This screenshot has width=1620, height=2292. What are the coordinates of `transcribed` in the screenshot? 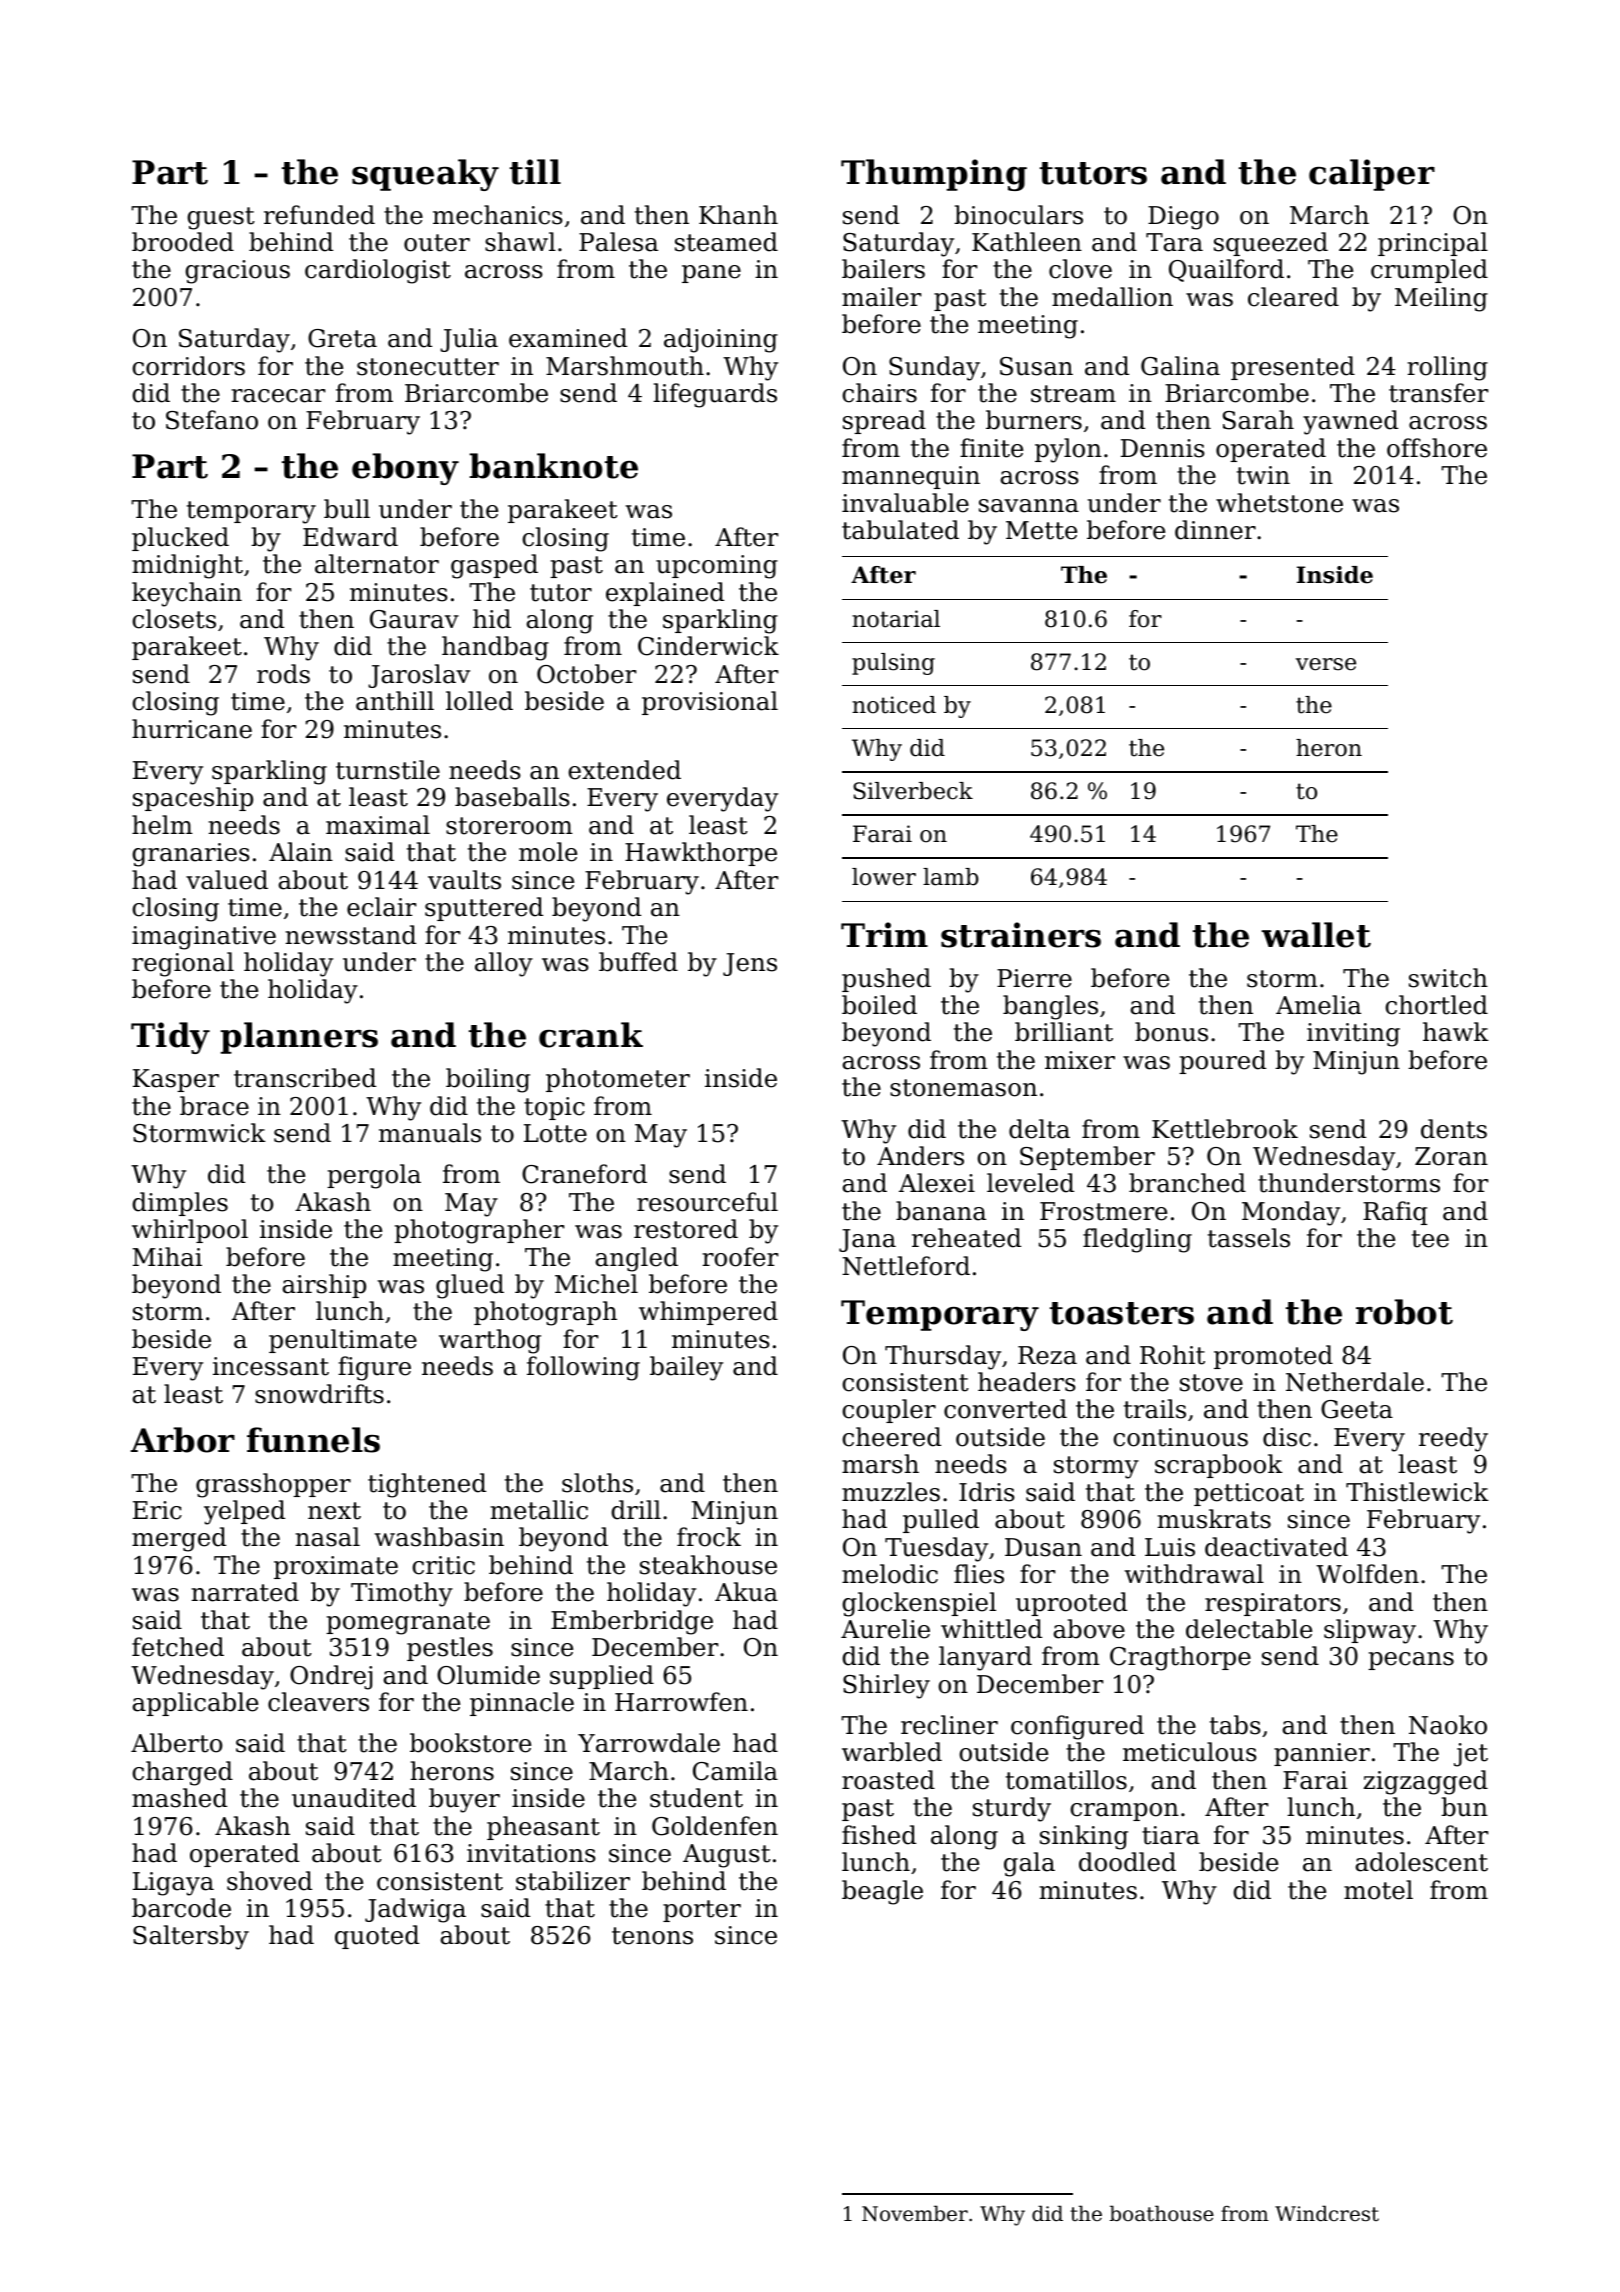 It's located at (305, 1078).
